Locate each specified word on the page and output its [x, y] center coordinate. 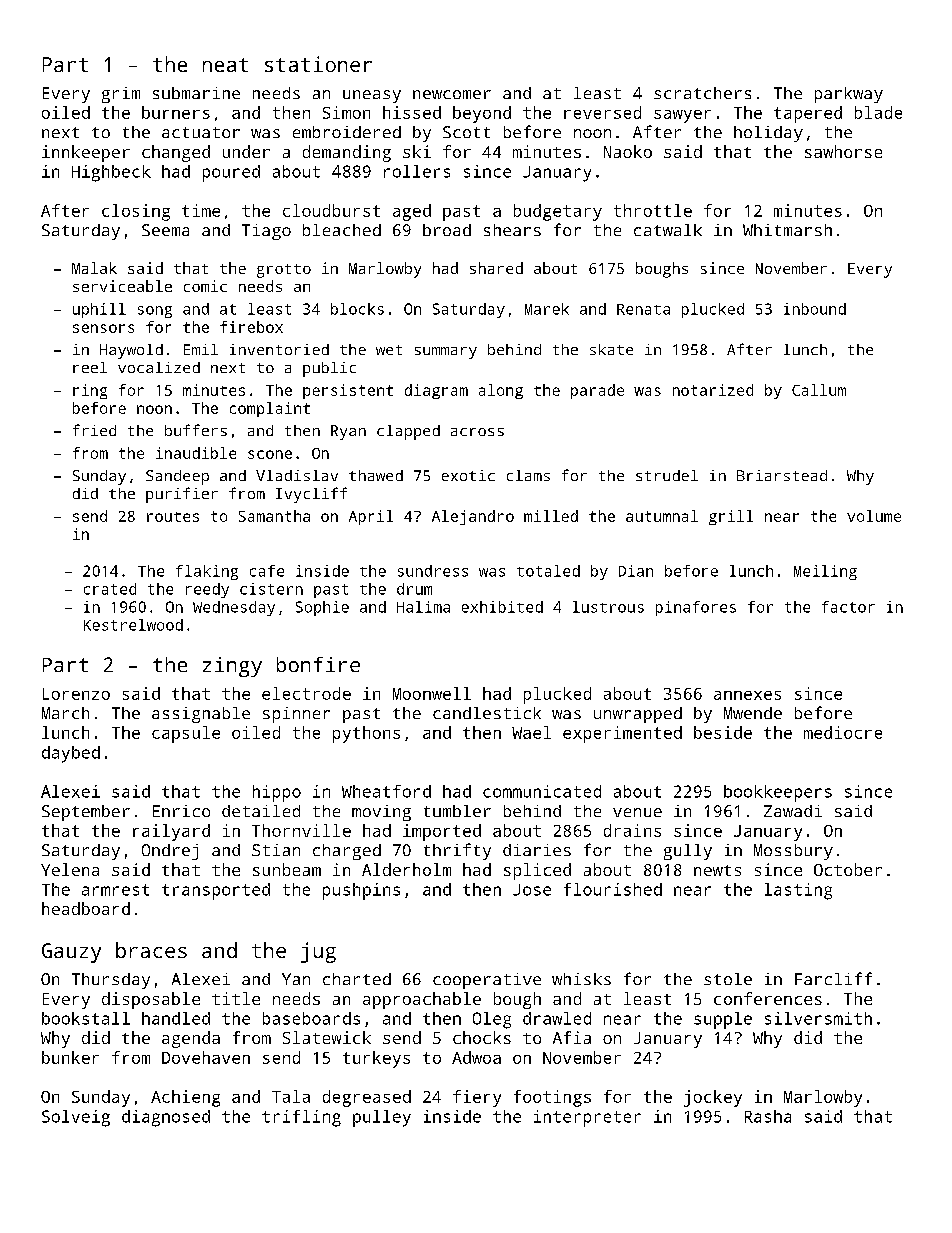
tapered [808, 114]
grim [121, 95]
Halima [423, 607]
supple [723, 1020]
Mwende [753, 713]
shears [512, 230]
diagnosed [166, 1118]
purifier [182, 495]
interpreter [587, 1118]
